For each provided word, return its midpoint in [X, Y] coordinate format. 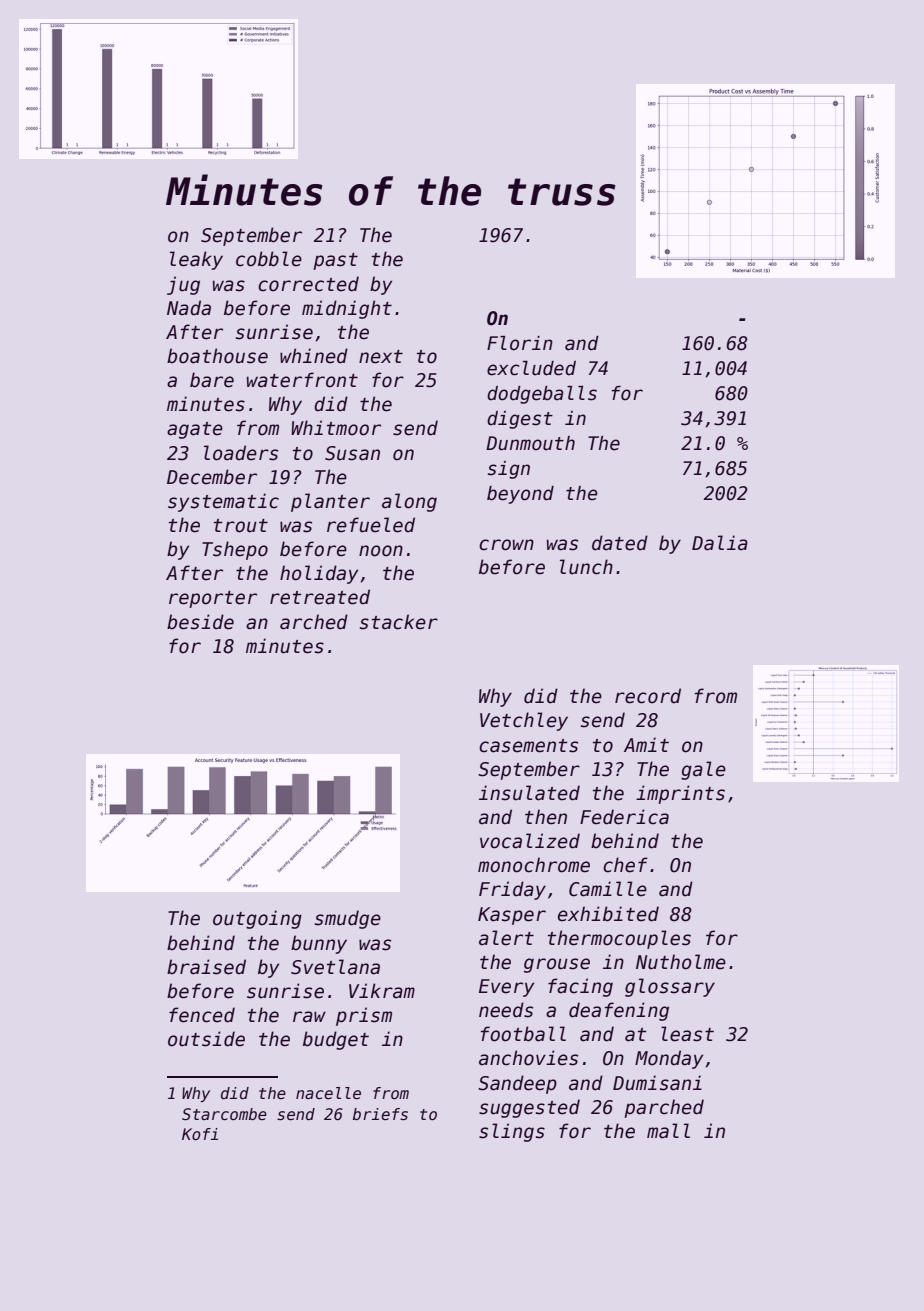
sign [509, 470]
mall [668, 1131]
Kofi [200, 1134]
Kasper [512, 916]
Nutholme [681, 962]
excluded [531, 368]
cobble [269, 259]
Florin [520, 343]
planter [330, 502]
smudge [348, 919]
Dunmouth [530, 443]
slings [512, 1132]
